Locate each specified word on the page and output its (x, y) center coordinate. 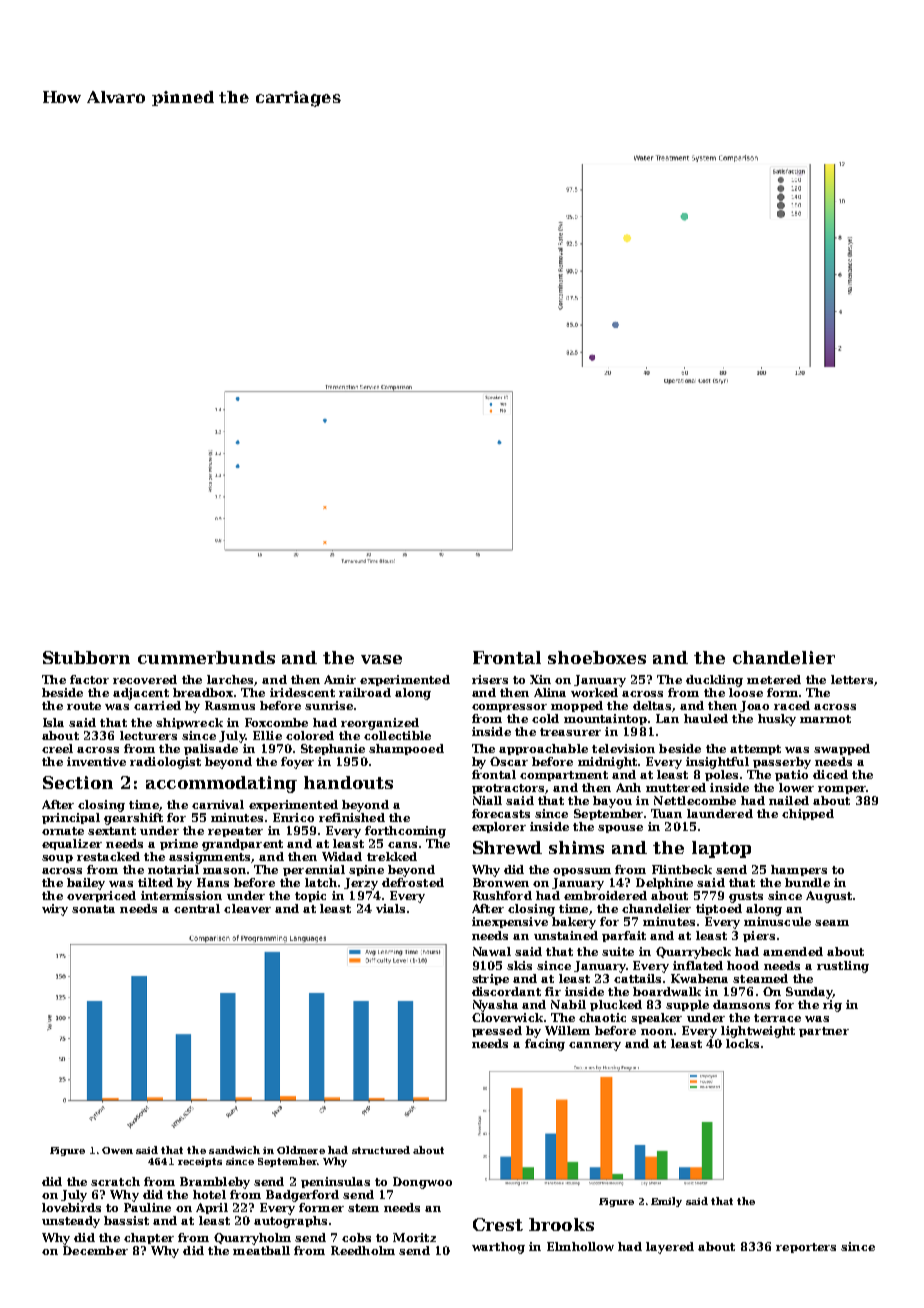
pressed (497, 1031)
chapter (149, 1238)
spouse (620, 829)
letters (852, 679)
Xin (540, 679)
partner (824, 1032)
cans (402, 845)
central (197, 908)
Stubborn (86, 657)
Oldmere (301, 1150)
